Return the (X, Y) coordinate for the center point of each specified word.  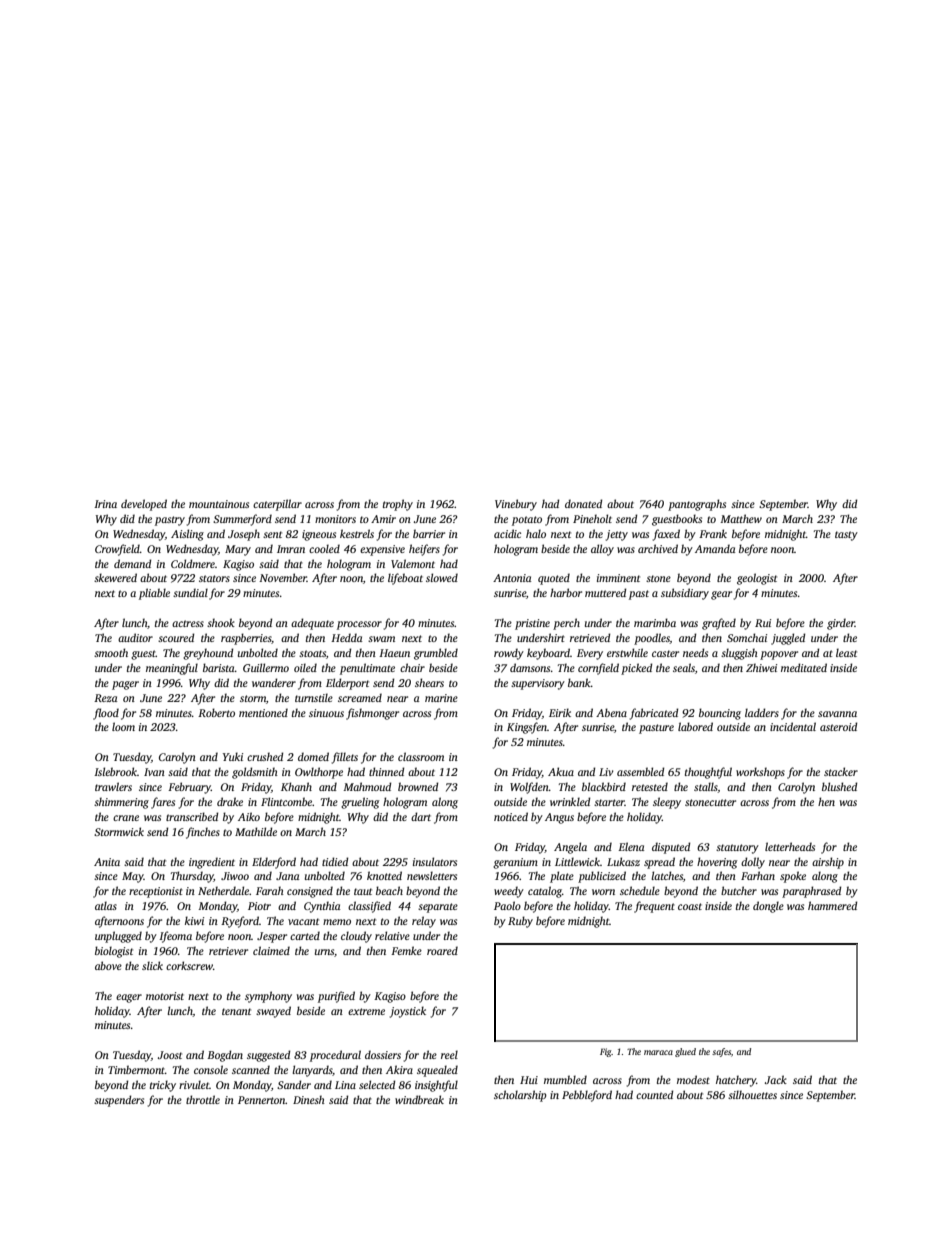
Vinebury (516, 505)
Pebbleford (587, 1096)
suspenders (119, 1101)
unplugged (118, 937)
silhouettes (752, 1094)
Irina (105, 504)
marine (441, 698)
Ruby (520, 922)
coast (690, 906)
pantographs (697, 505)
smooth (111, 652)
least (846, 652)
